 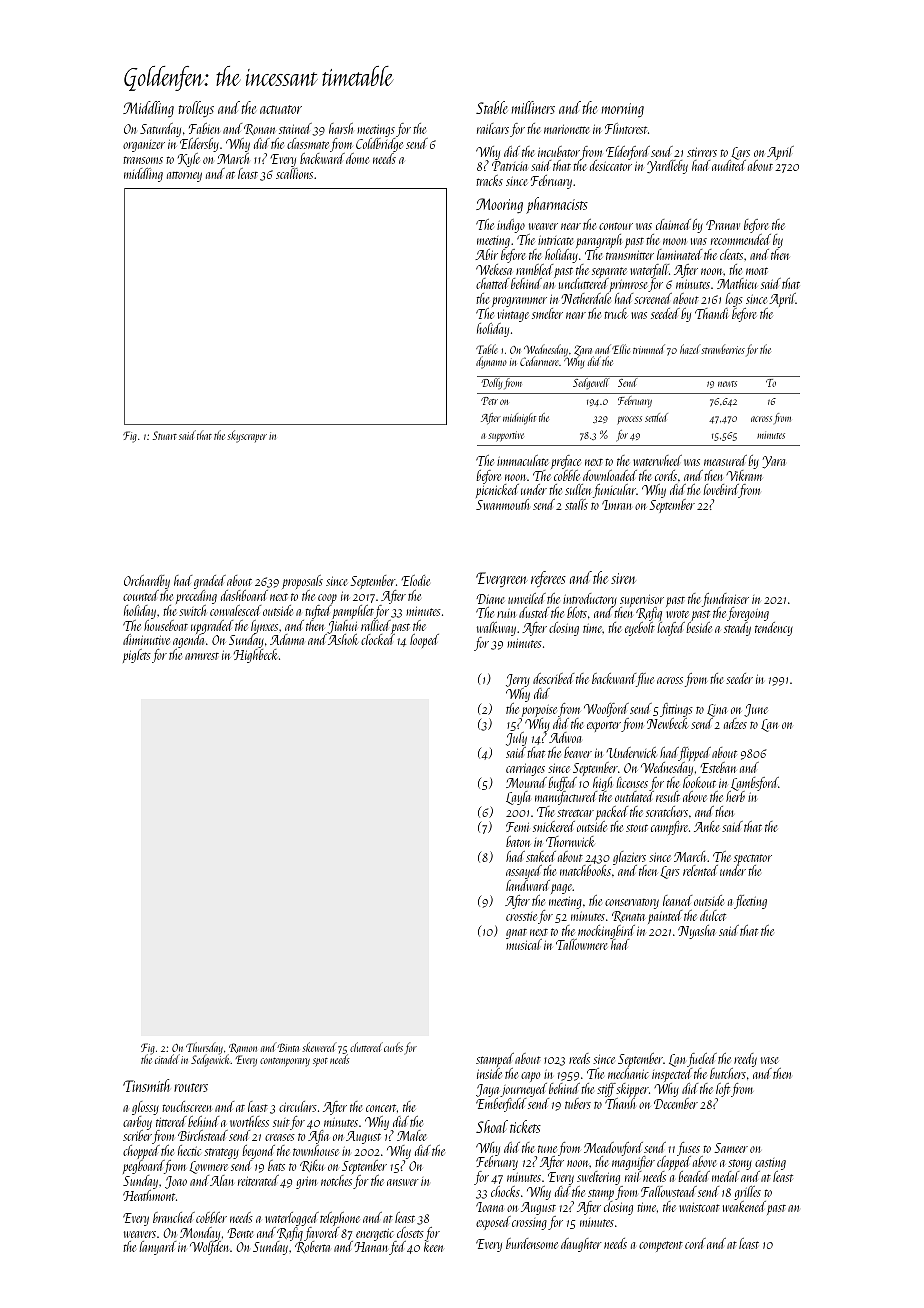 I want to click on tendency, so click(x=774, y=629).
